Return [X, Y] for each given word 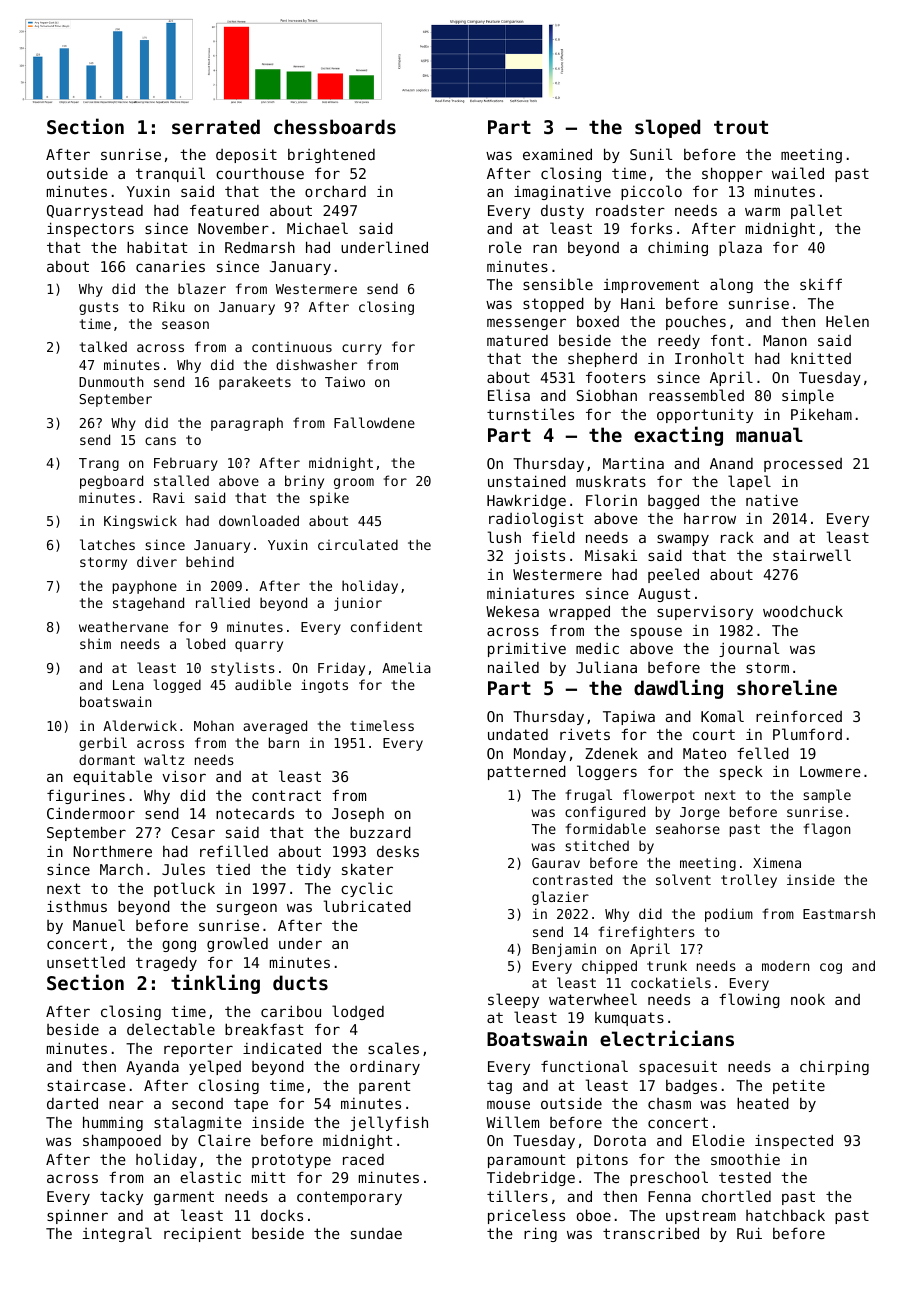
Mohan [214, 725]
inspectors [90, 229]
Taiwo [345, 381]
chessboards [335, 127]
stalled [181, 480]
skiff [821, 284]
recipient [202, 1235]
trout [741, 127]
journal [749, 649]
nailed [513, 667]
